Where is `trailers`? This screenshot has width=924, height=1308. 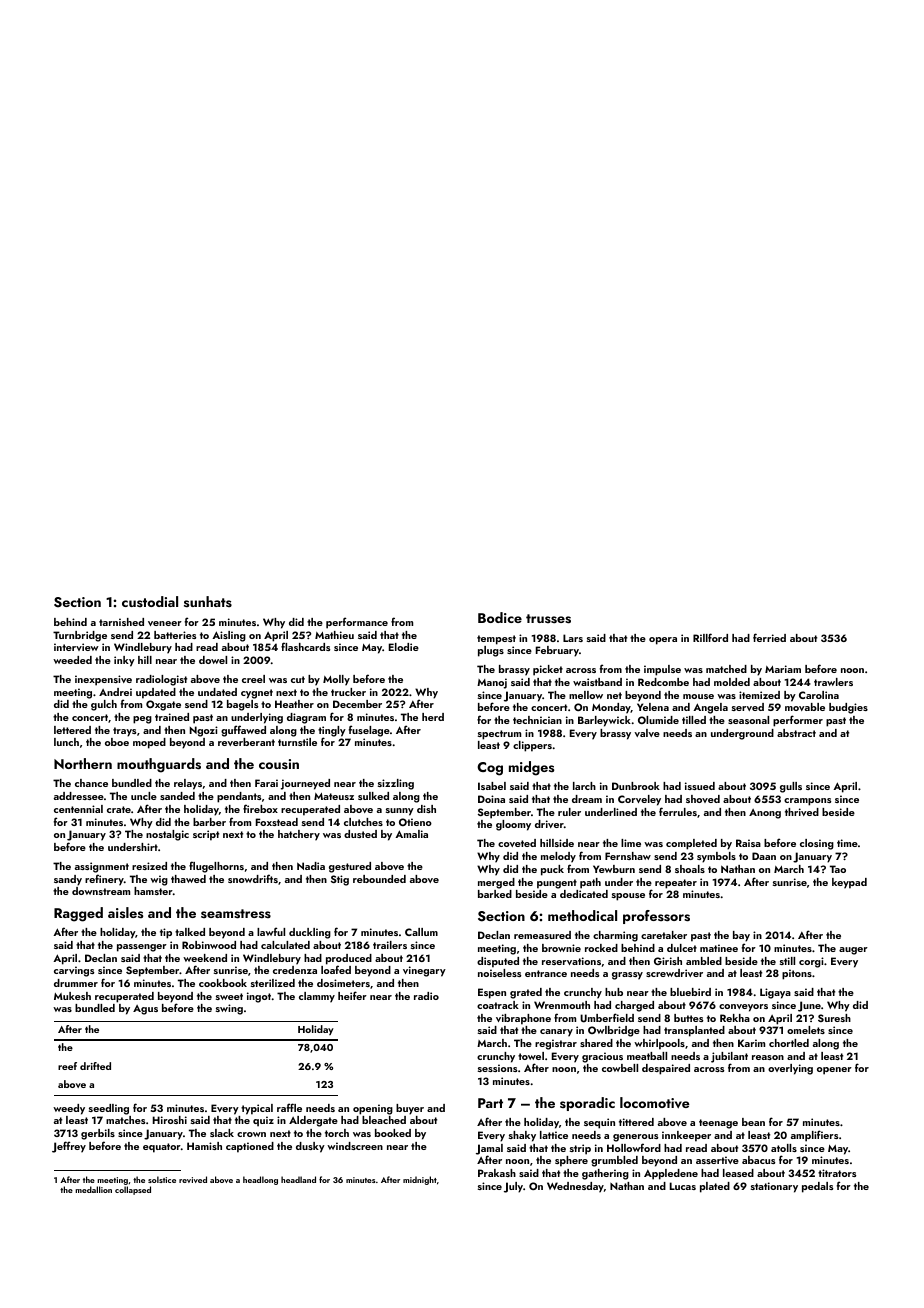
trailers is located at coordinates (390, 945).
